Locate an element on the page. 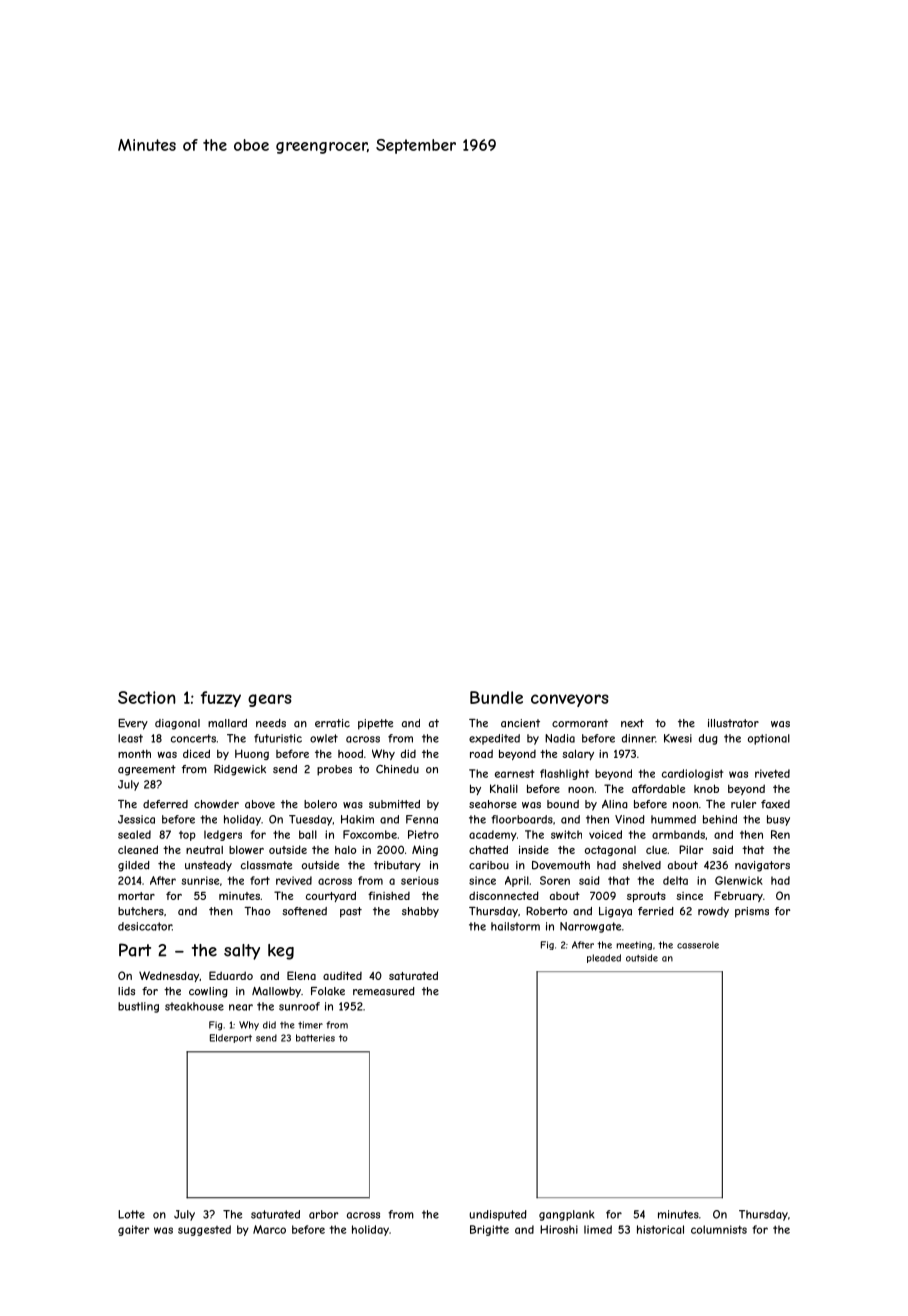 Image resolution: width=908 pixels, height=1316 pixels. arbor is located at coordinates (323, 1214).
